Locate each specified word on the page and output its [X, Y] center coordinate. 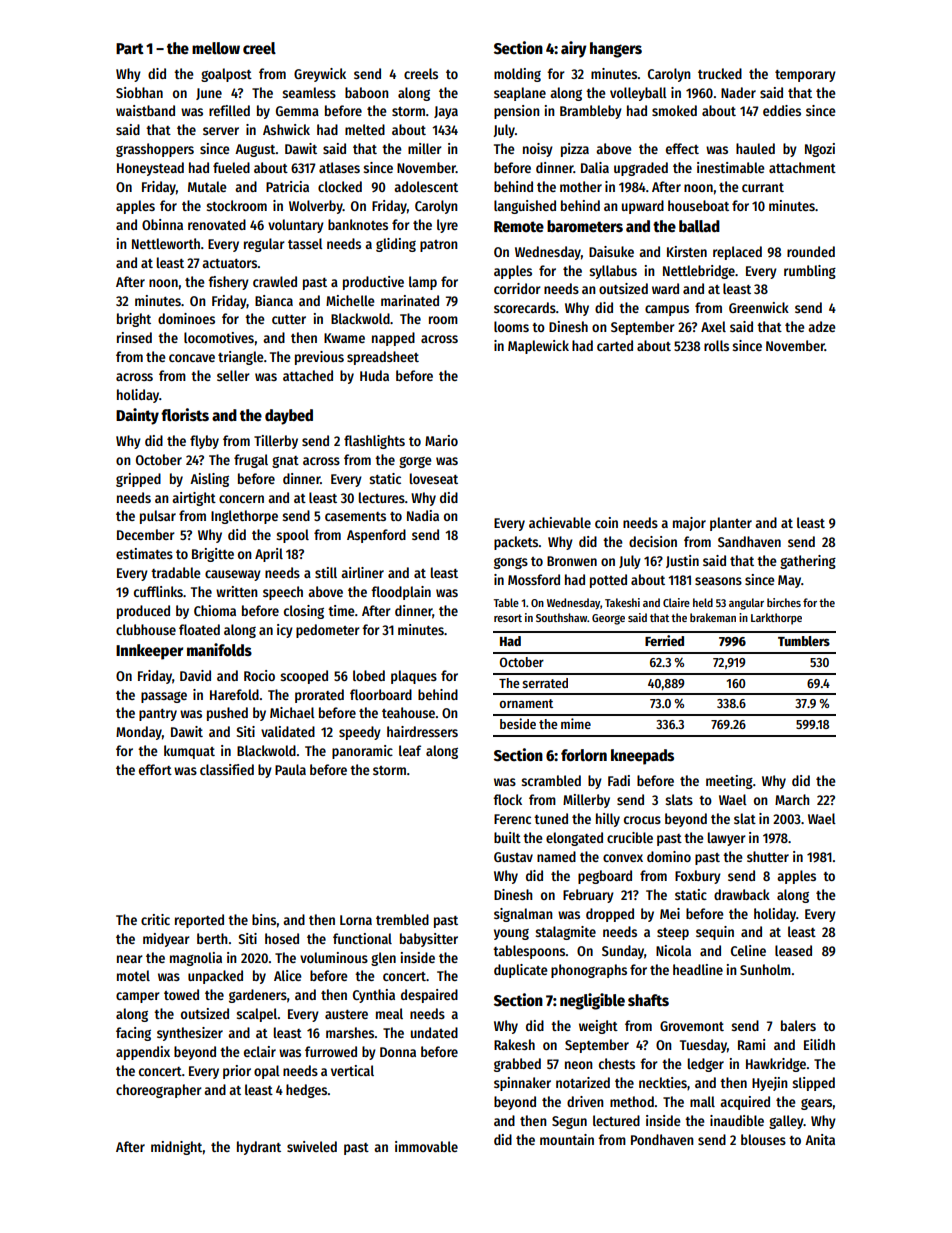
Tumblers [804, 641]
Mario [441, 440]
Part [130, 48]
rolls [716, 345]
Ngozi [820, 150]
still [326, 572]
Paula [290, 769]
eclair [260, 1051]
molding [517, 75]
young [511, 934]
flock [507, 799]
